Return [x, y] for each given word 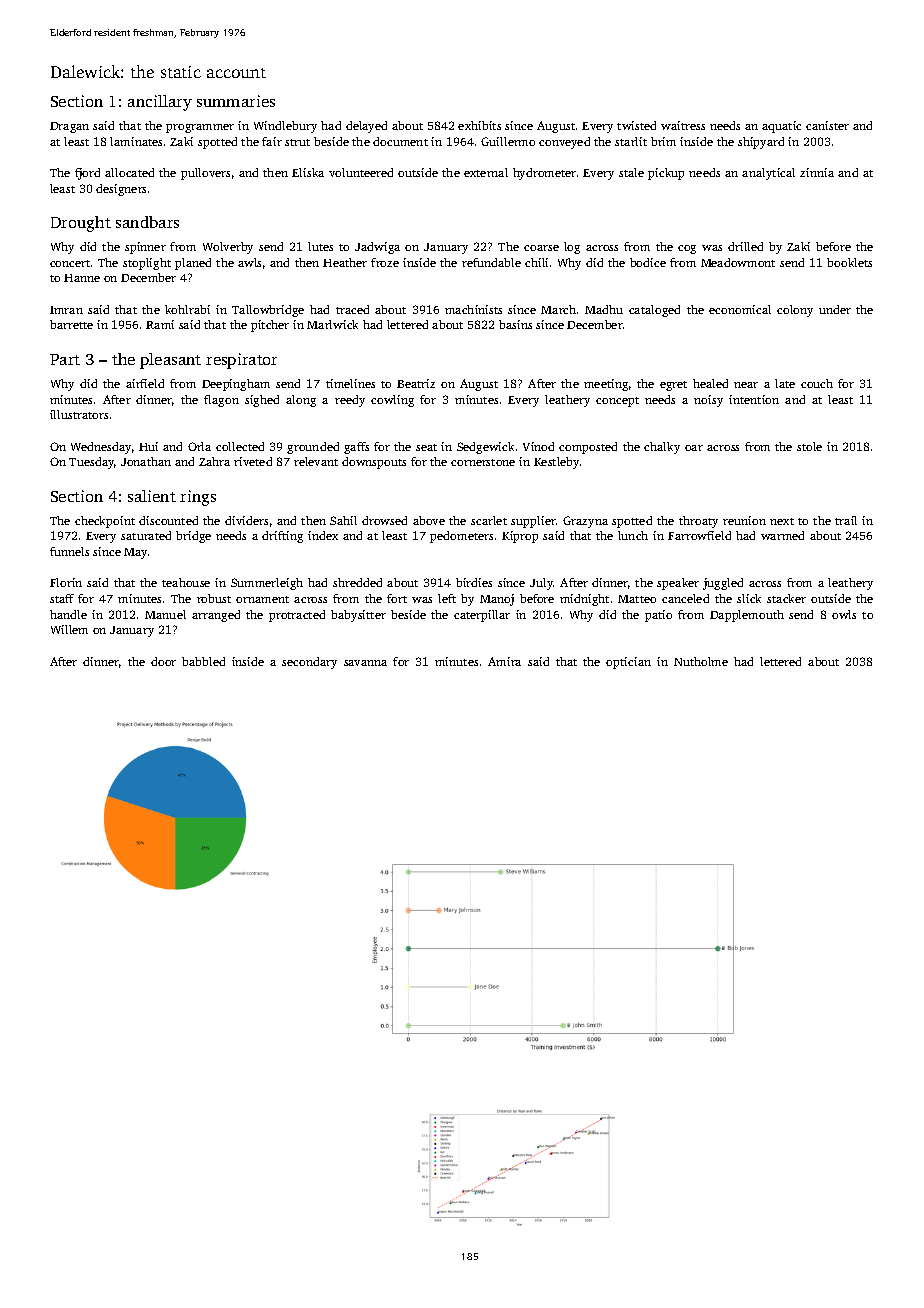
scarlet [489, 520]
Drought [81, 224]
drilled [745, 246]
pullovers [205, 174]
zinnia [817, 172]
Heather [345, 262]
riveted [253, 461]
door [163, 661]
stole [809, 446]
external [486, 172]
